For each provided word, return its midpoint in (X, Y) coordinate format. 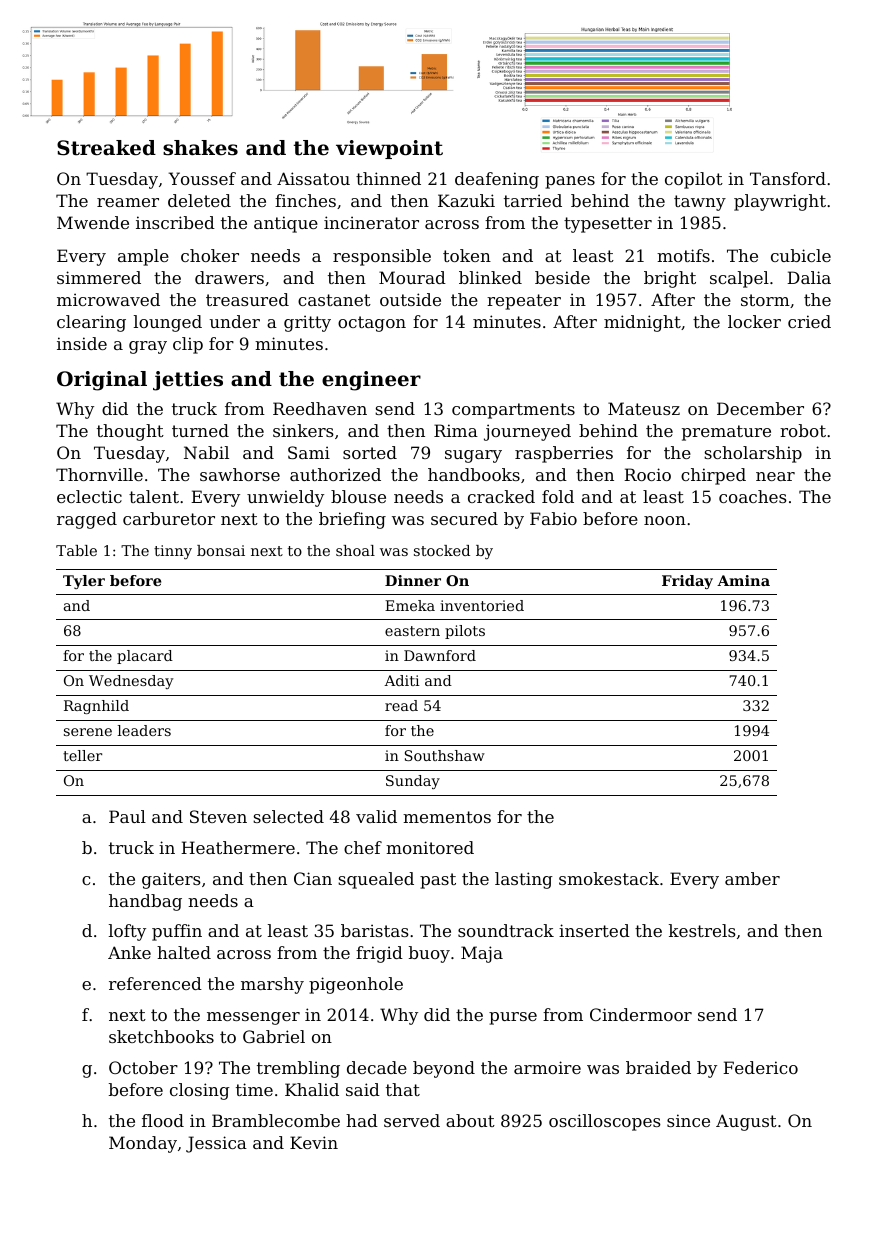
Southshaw (445, 755)
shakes (200, 148)
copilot (694, 180)
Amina (743, 580)
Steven (218, 816)
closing (200, 1091)
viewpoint (389, 149)
